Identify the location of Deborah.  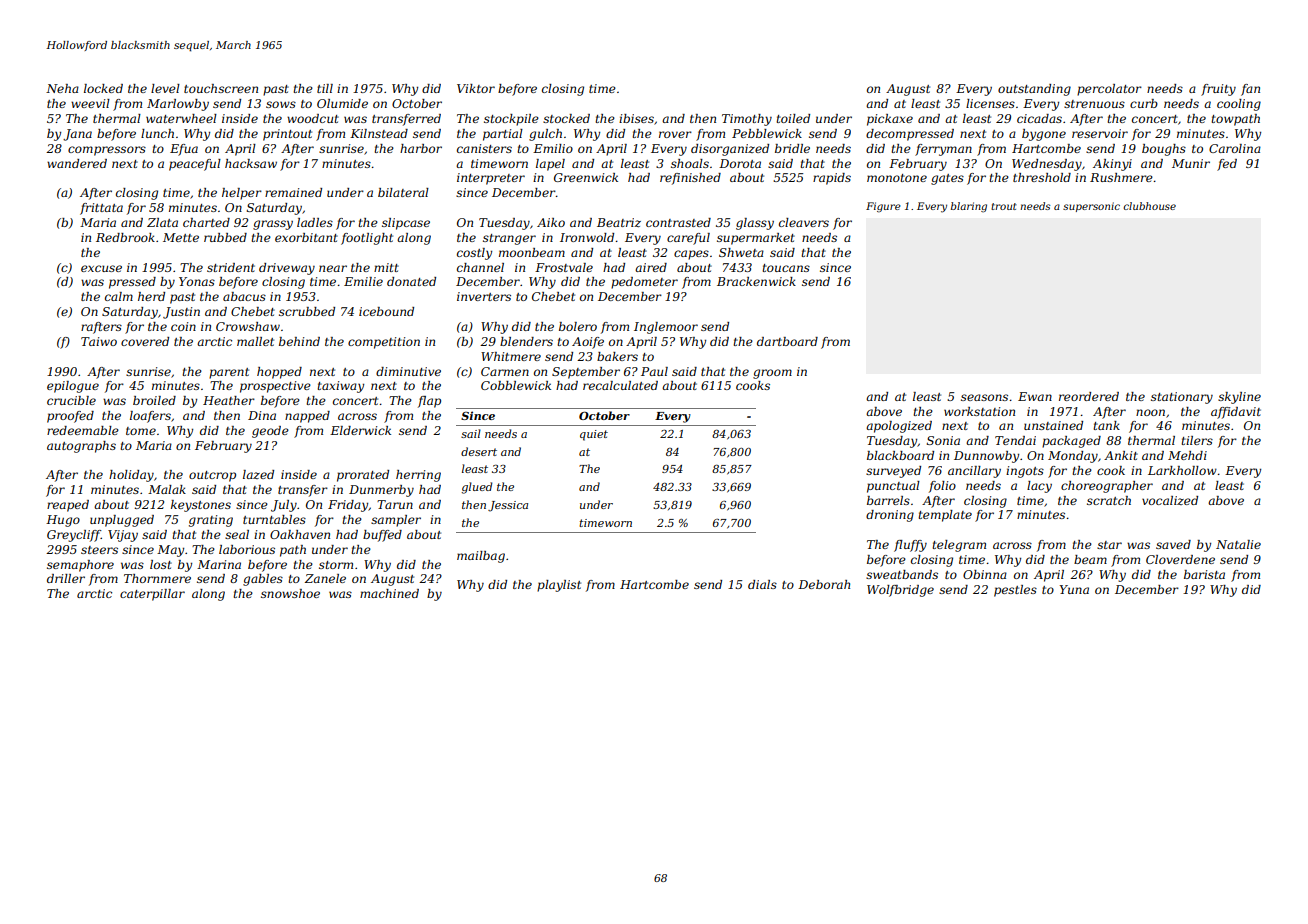
(824, 584).
